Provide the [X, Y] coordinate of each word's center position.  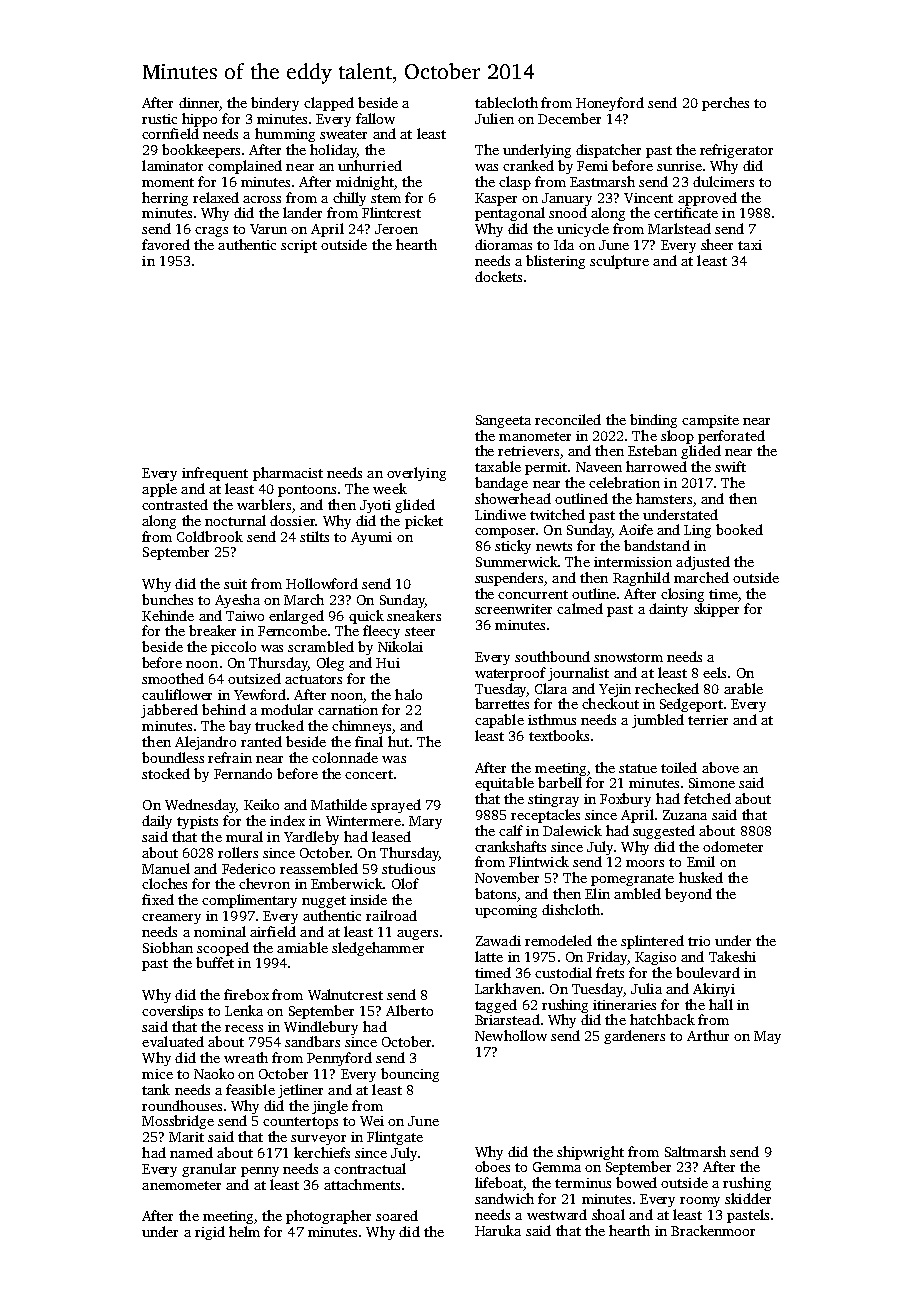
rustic [159, 119]
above [720, 767]
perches [725, 104]
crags [211, 232]
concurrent [533, 594]
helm [244, 1231]
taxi [750, 245]
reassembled [319, 868]
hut [398, 741]
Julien [494, 118]
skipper [716, 610]
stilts [314, 536]
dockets [498, 276]
